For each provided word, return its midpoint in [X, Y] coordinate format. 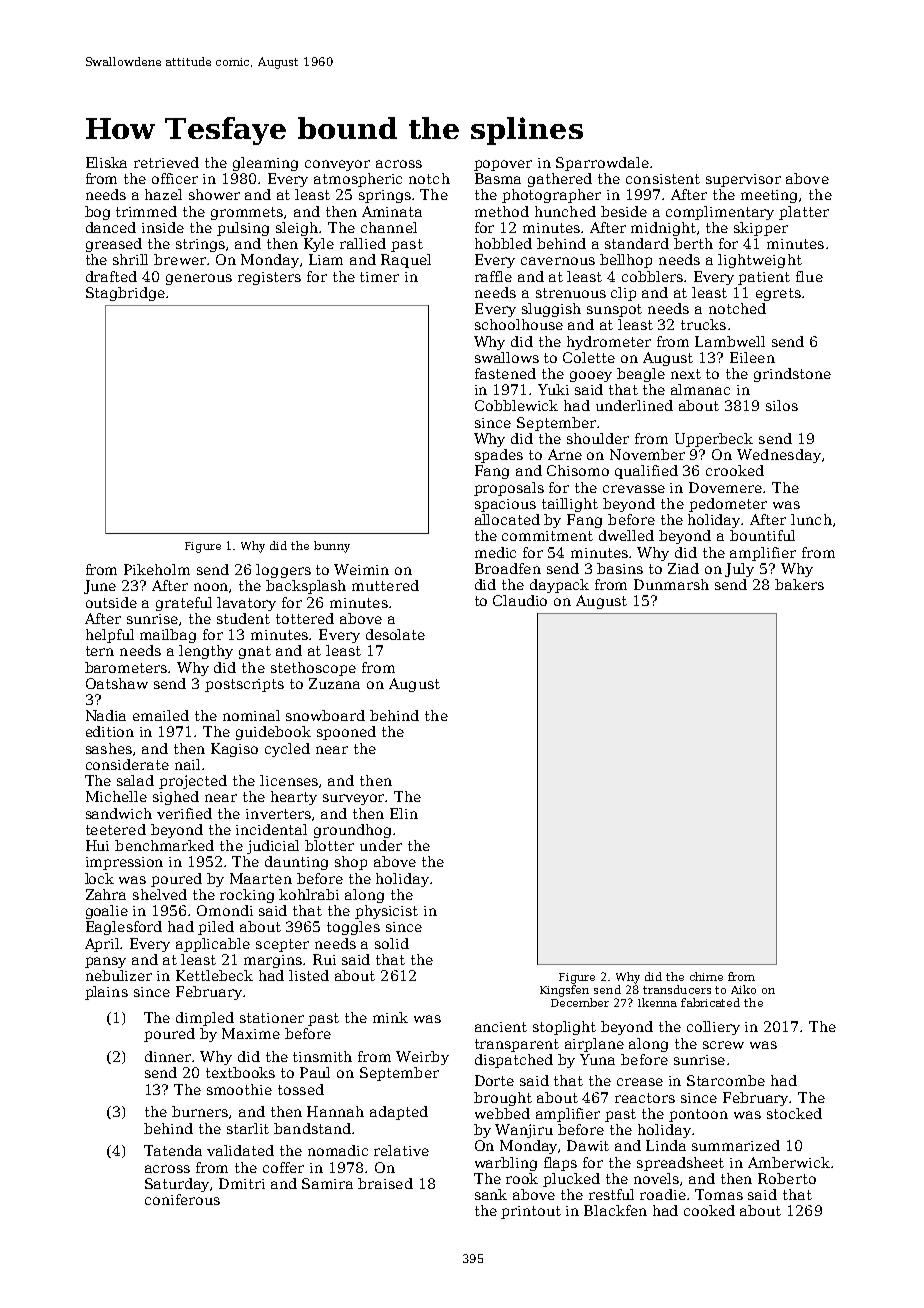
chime [706, 976]
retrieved [166, 162]
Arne [565, 454]
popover [503, 165]
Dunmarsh [671, 584]
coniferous [182, 1199]
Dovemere [725, 487]
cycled [287, 750]
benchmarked [164, 845]
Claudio [520, 600]
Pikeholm [157, 569]
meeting [769, 196]
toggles [353, 928]
